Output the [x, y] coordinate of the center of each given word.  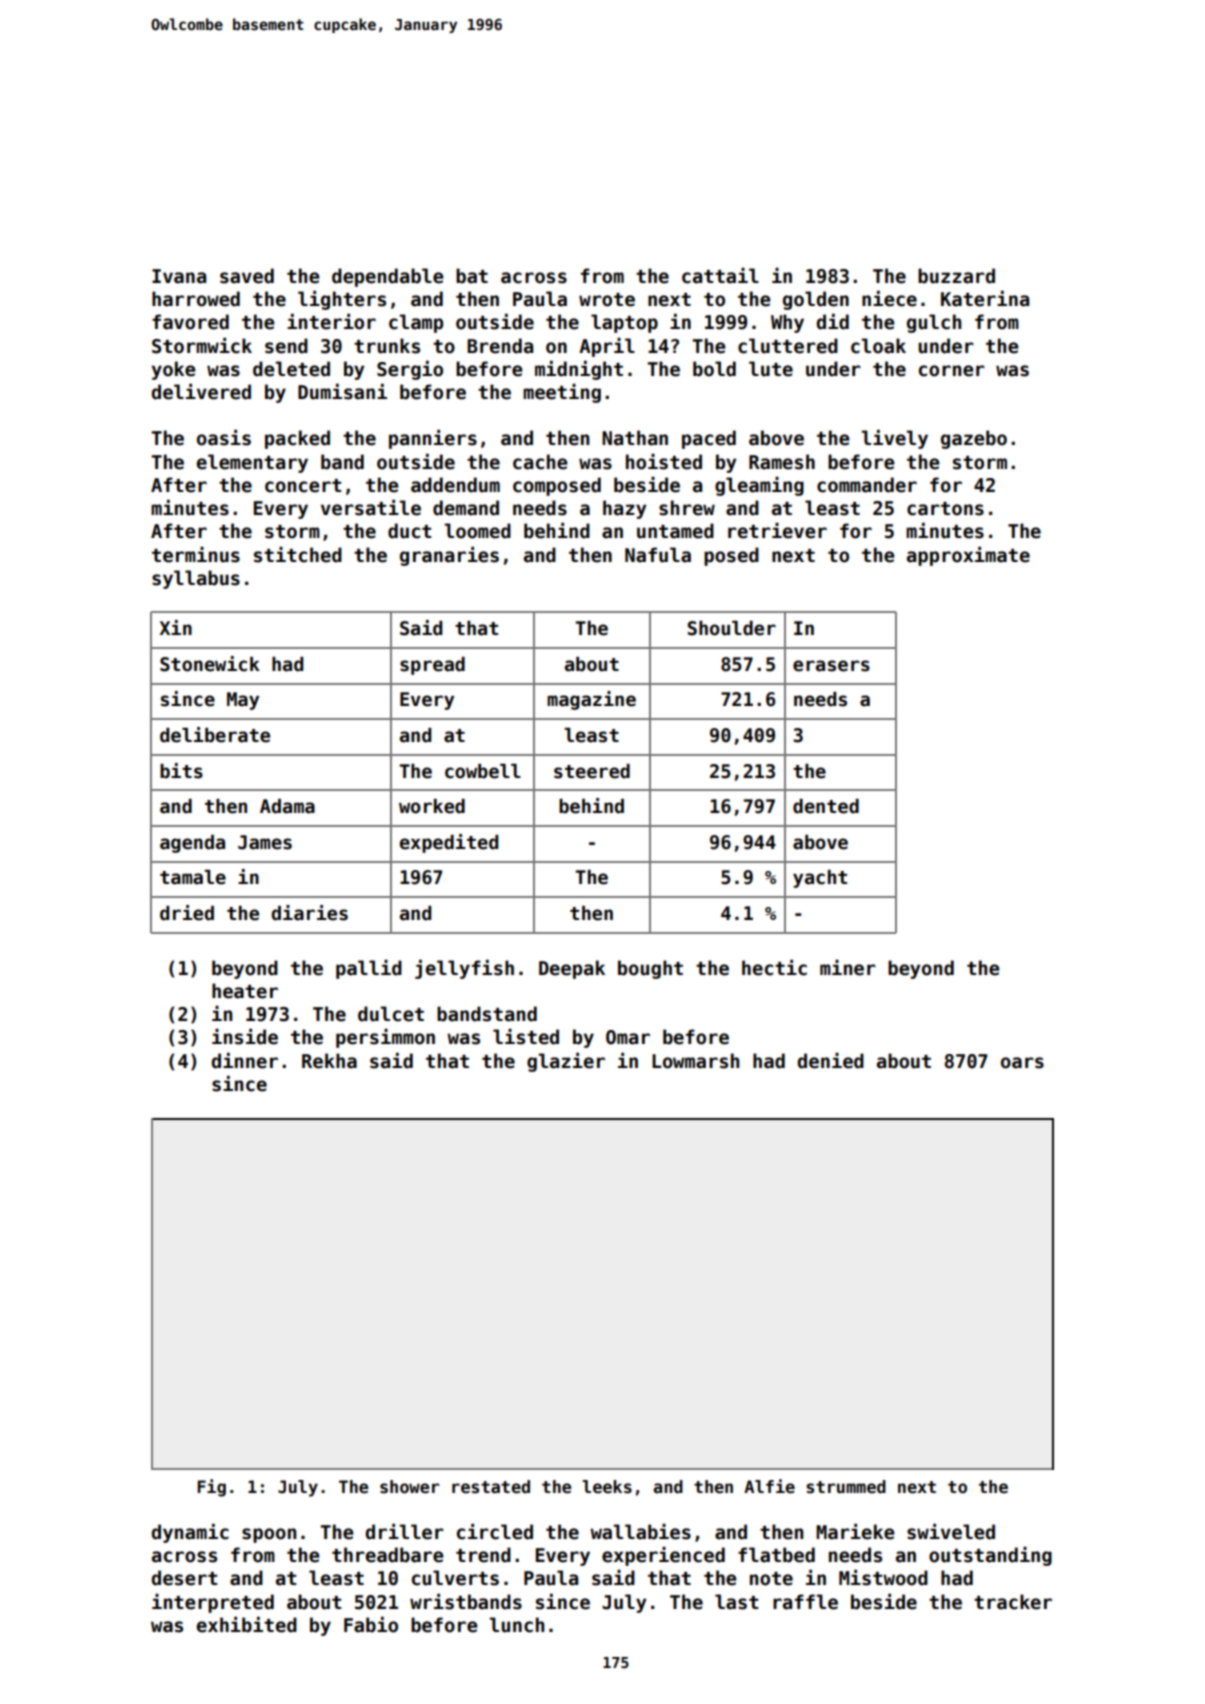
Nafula [658, 555]
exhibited [247, 1624]
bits [181, 771]
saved [247, 276]
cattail [720, 276]
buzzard [956, 276]
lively [894, 439]
